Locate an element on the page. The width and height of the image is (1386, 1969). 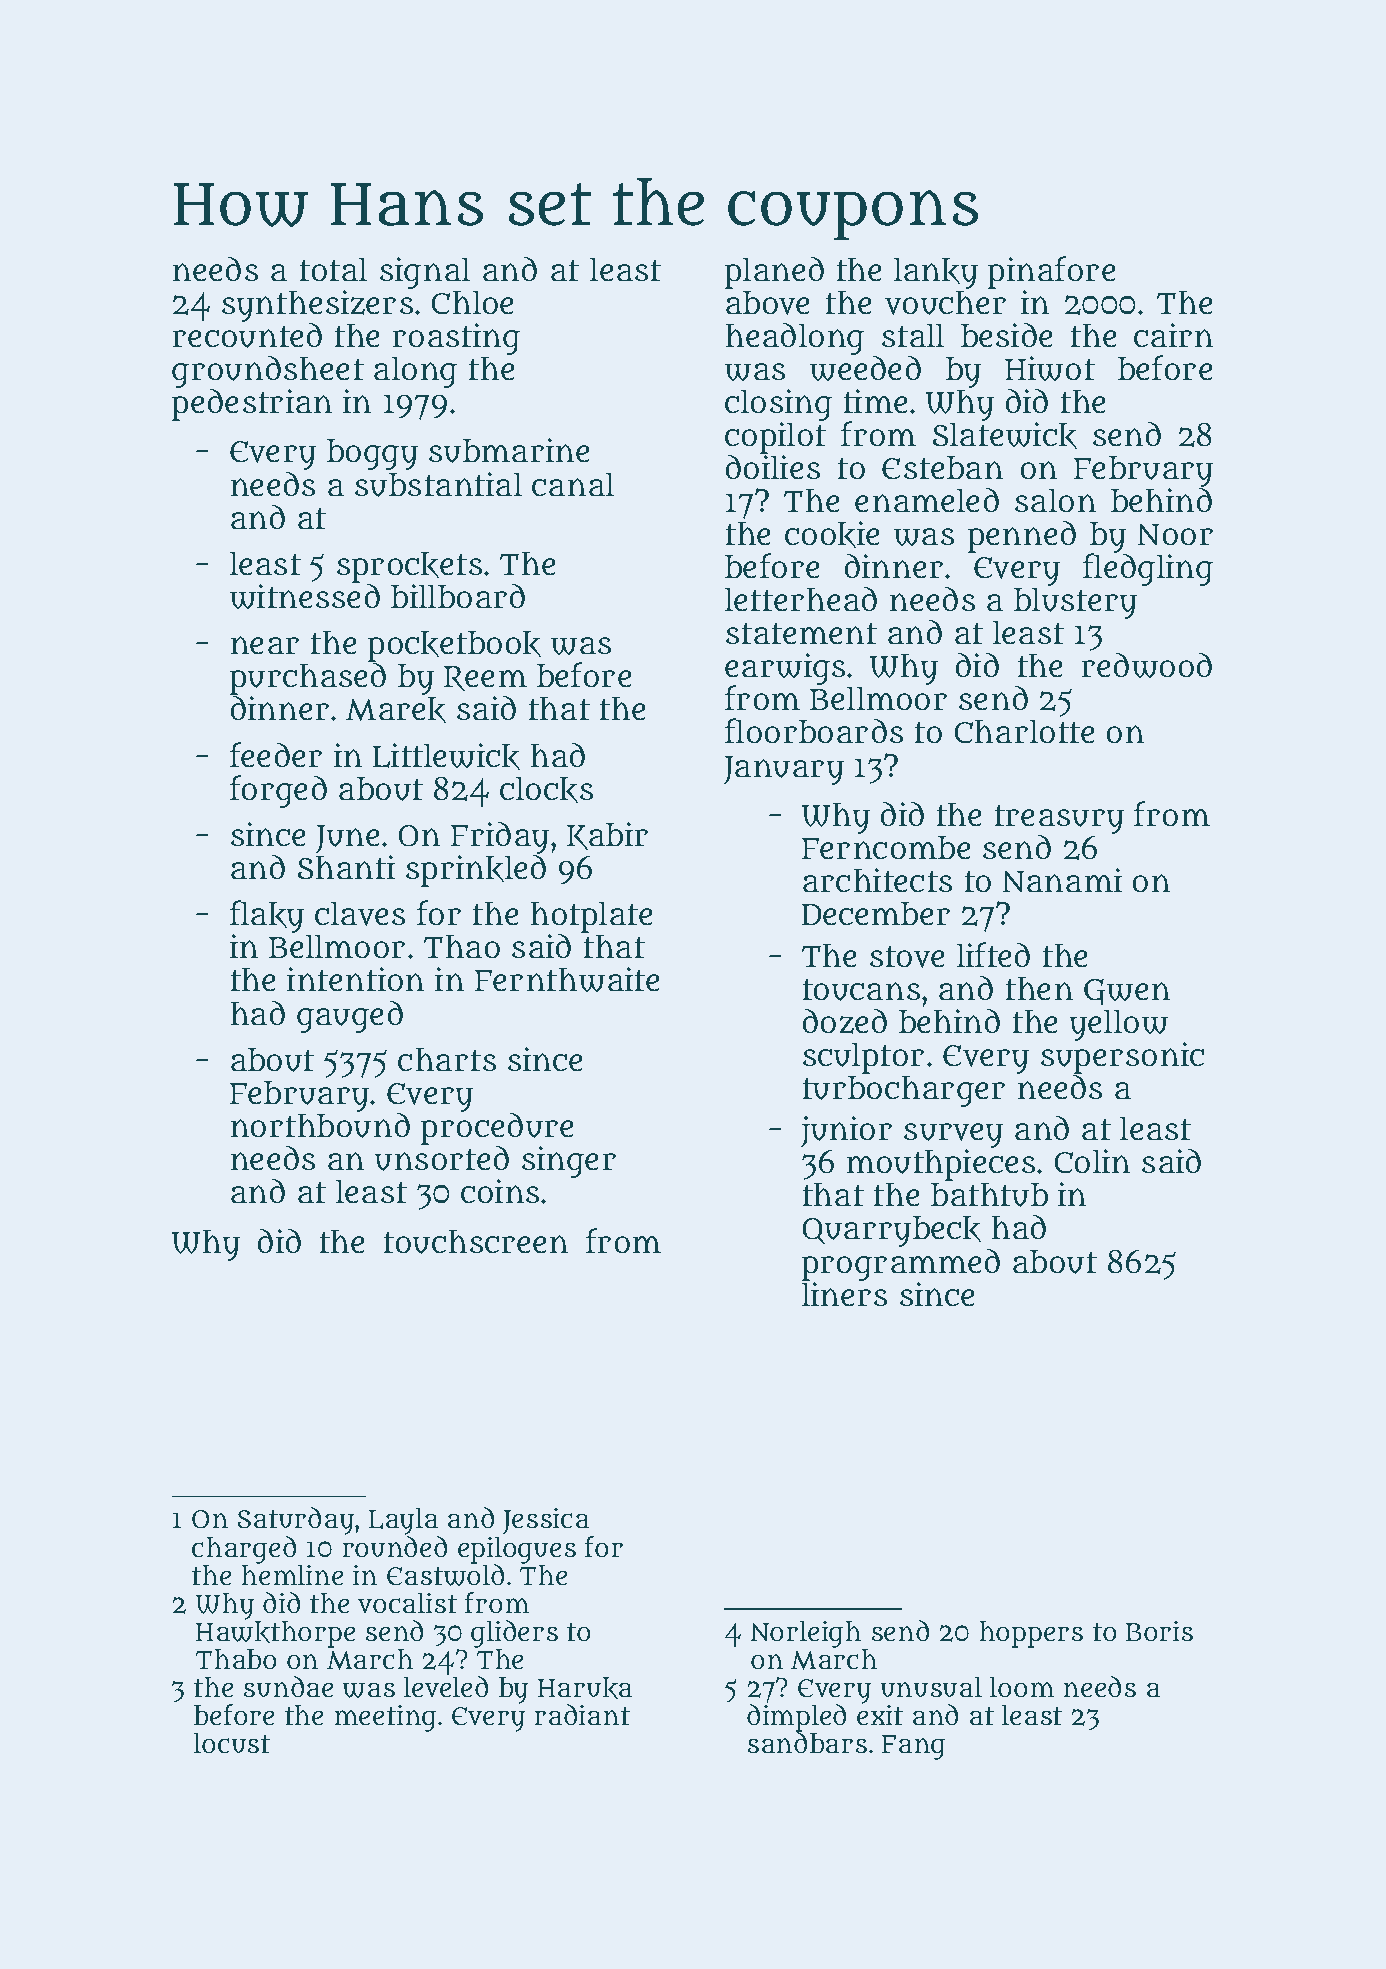
Noor is located at coordinates (1175, 534).
